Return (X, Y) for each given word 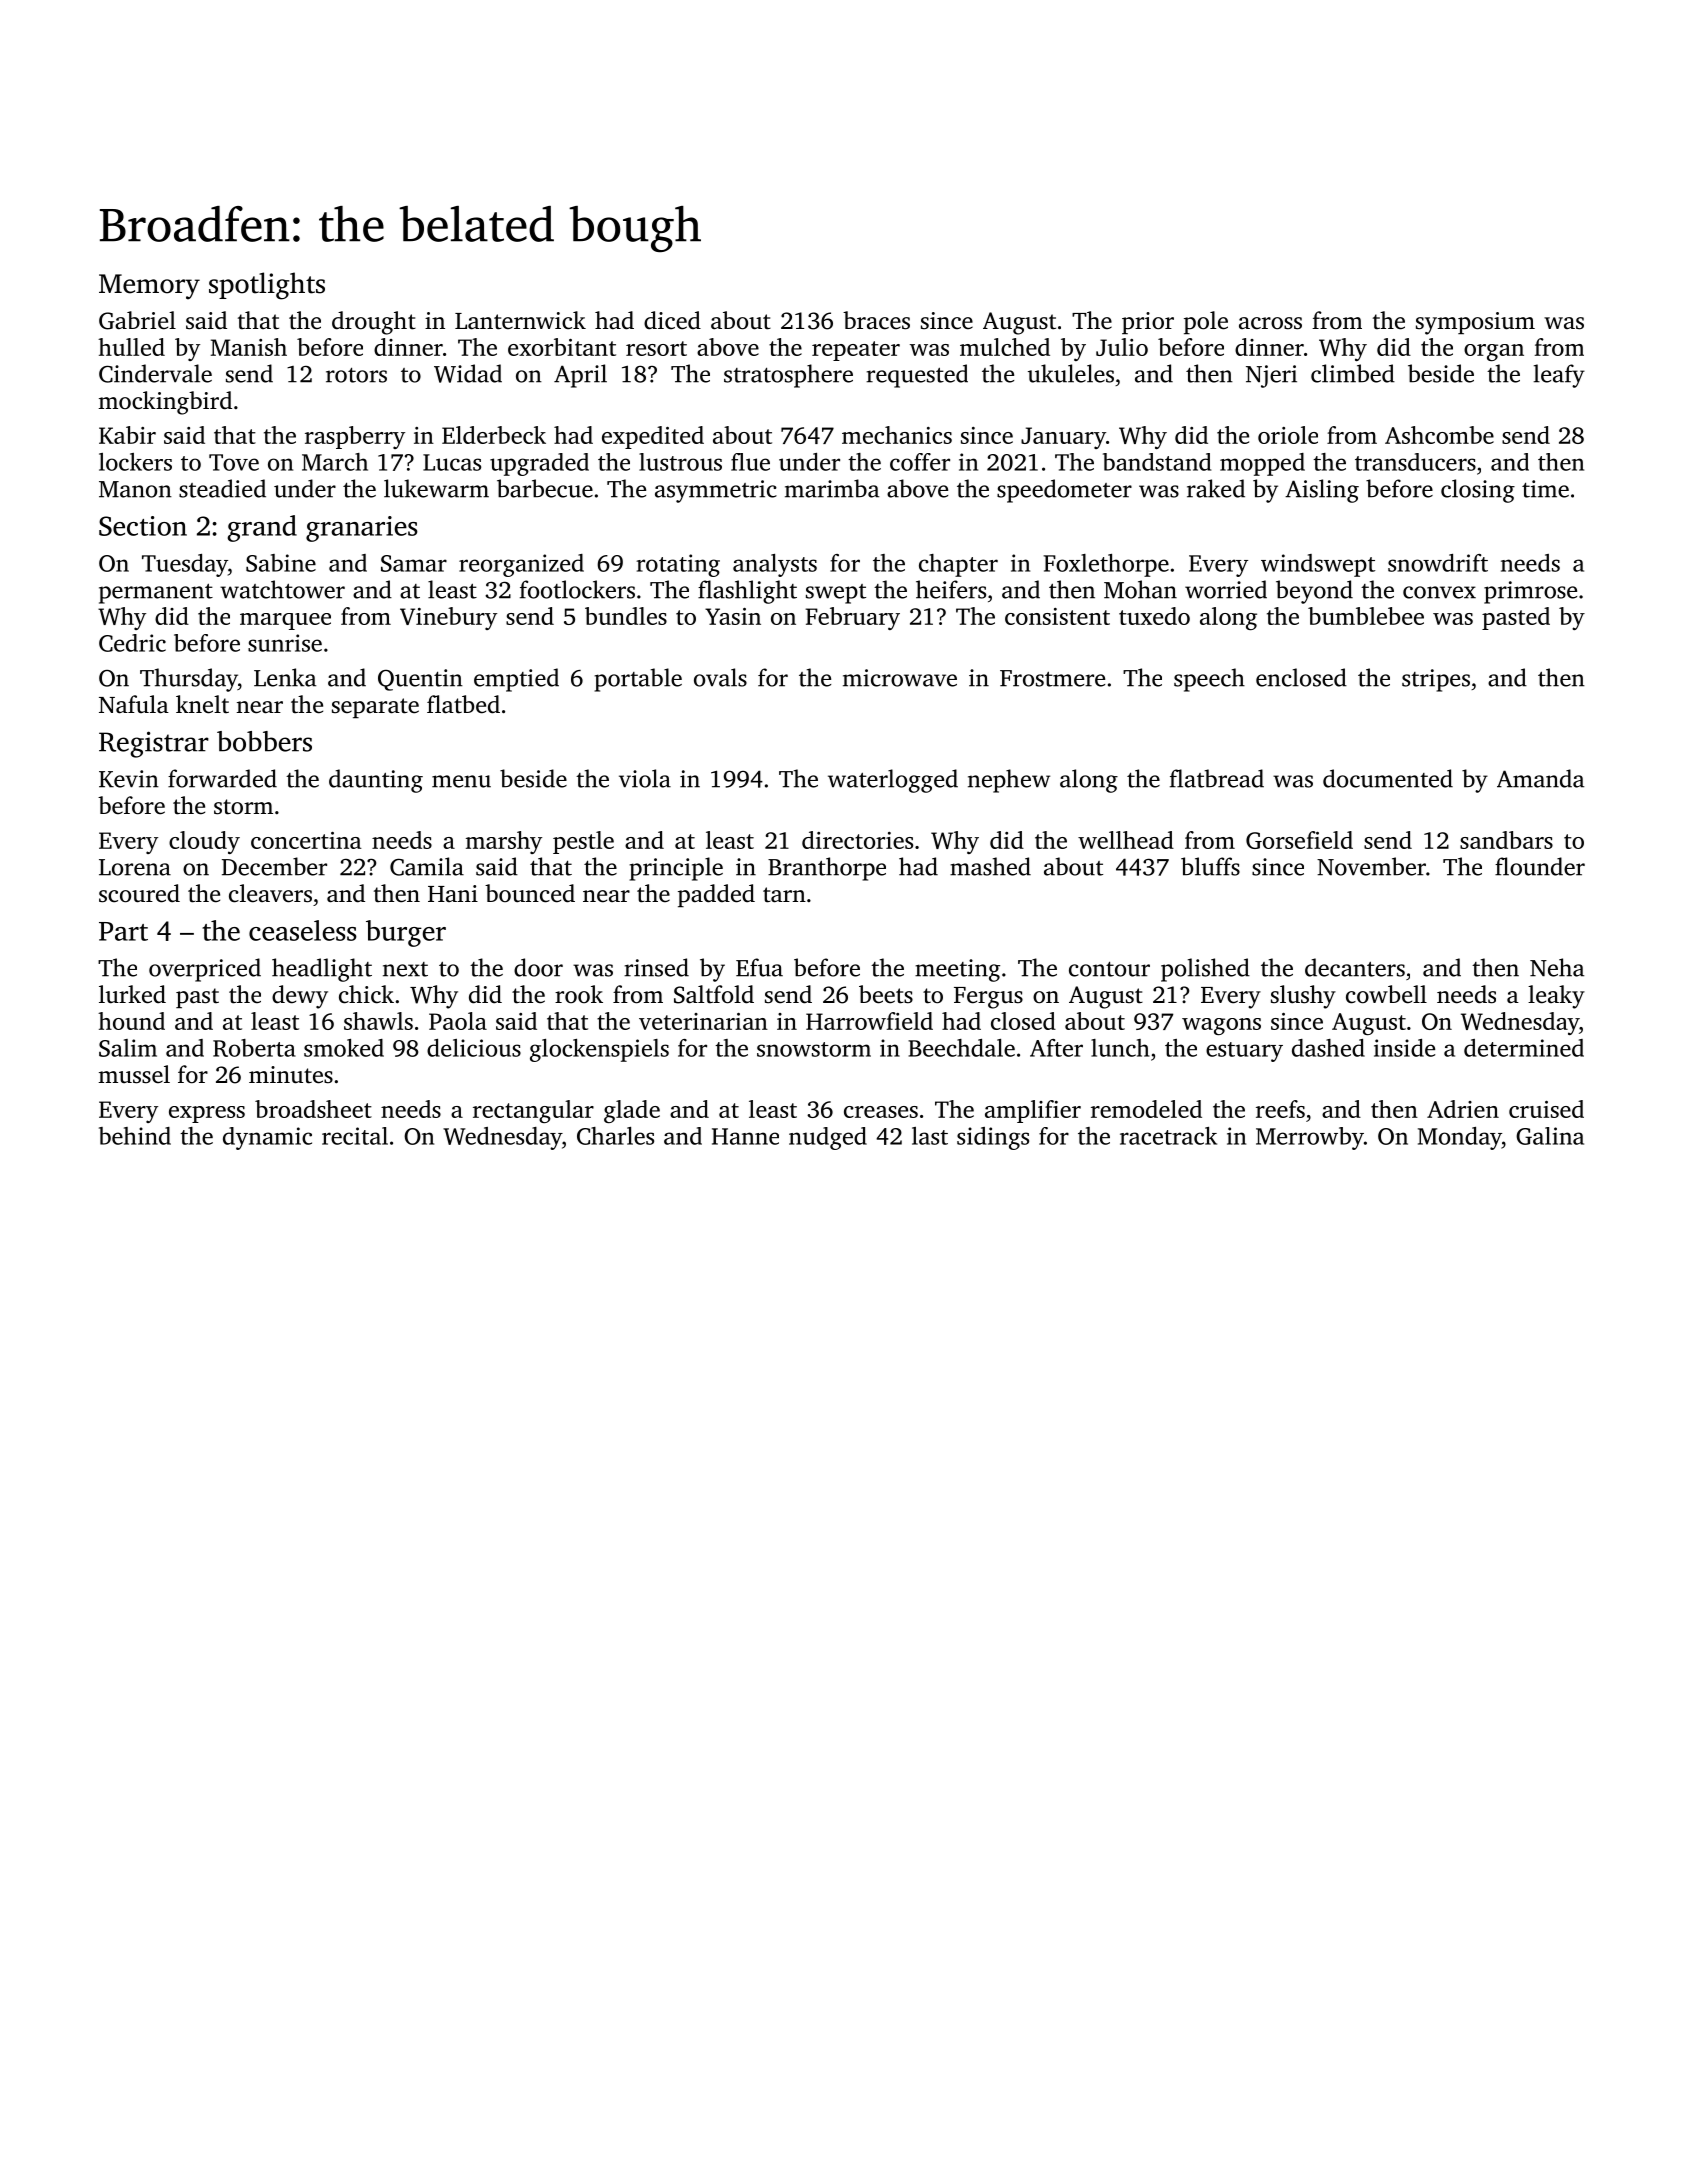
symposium (1475, 323)
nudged (828, 1138)
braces (876, 320)
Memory (149, 287)
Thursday (189, 680)
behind (135, 1136)
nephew (1009, 781)
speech (1209, 680)
